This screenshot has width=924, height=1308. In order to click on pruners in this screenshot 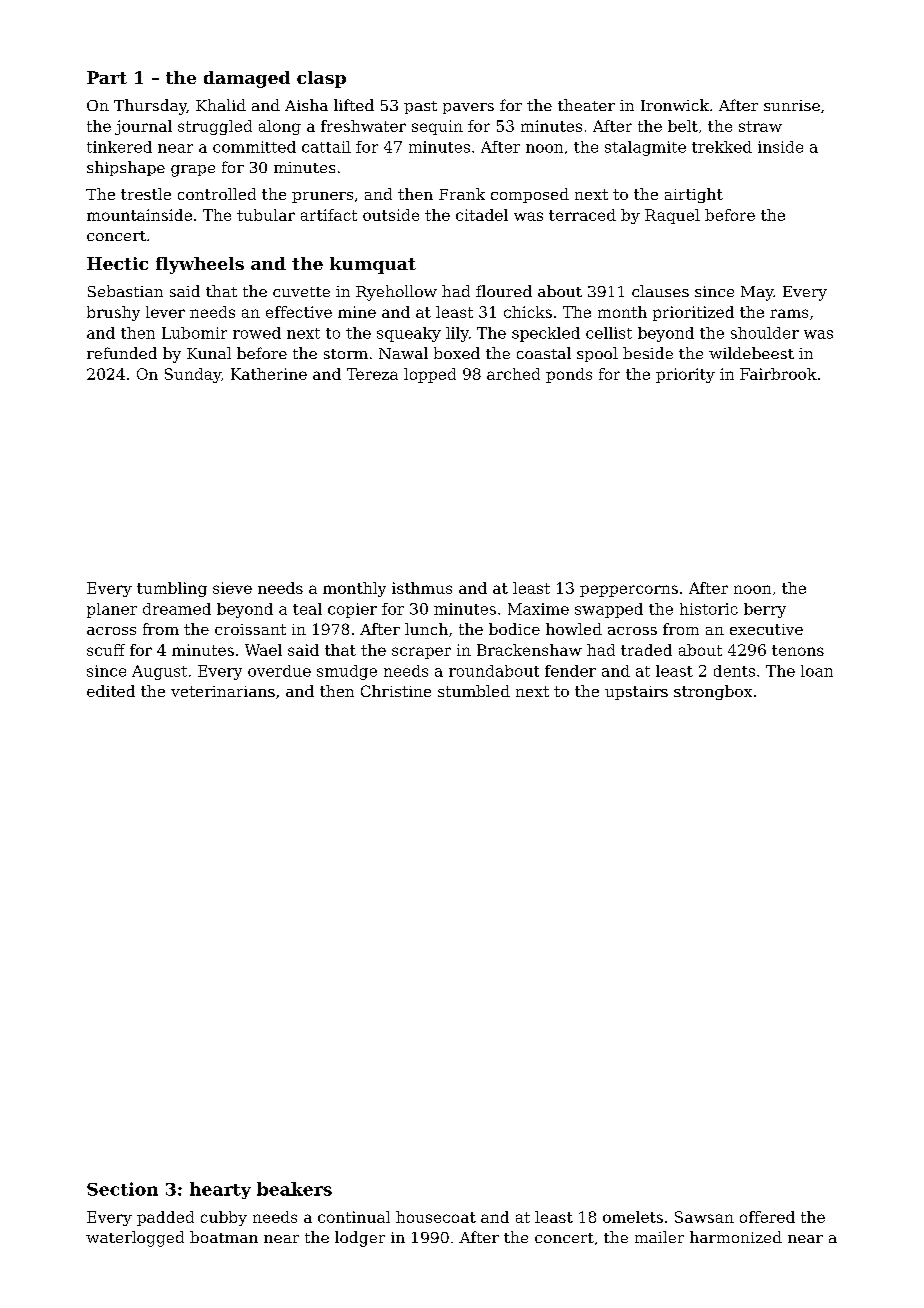, I will do `click(322, 197)`.
